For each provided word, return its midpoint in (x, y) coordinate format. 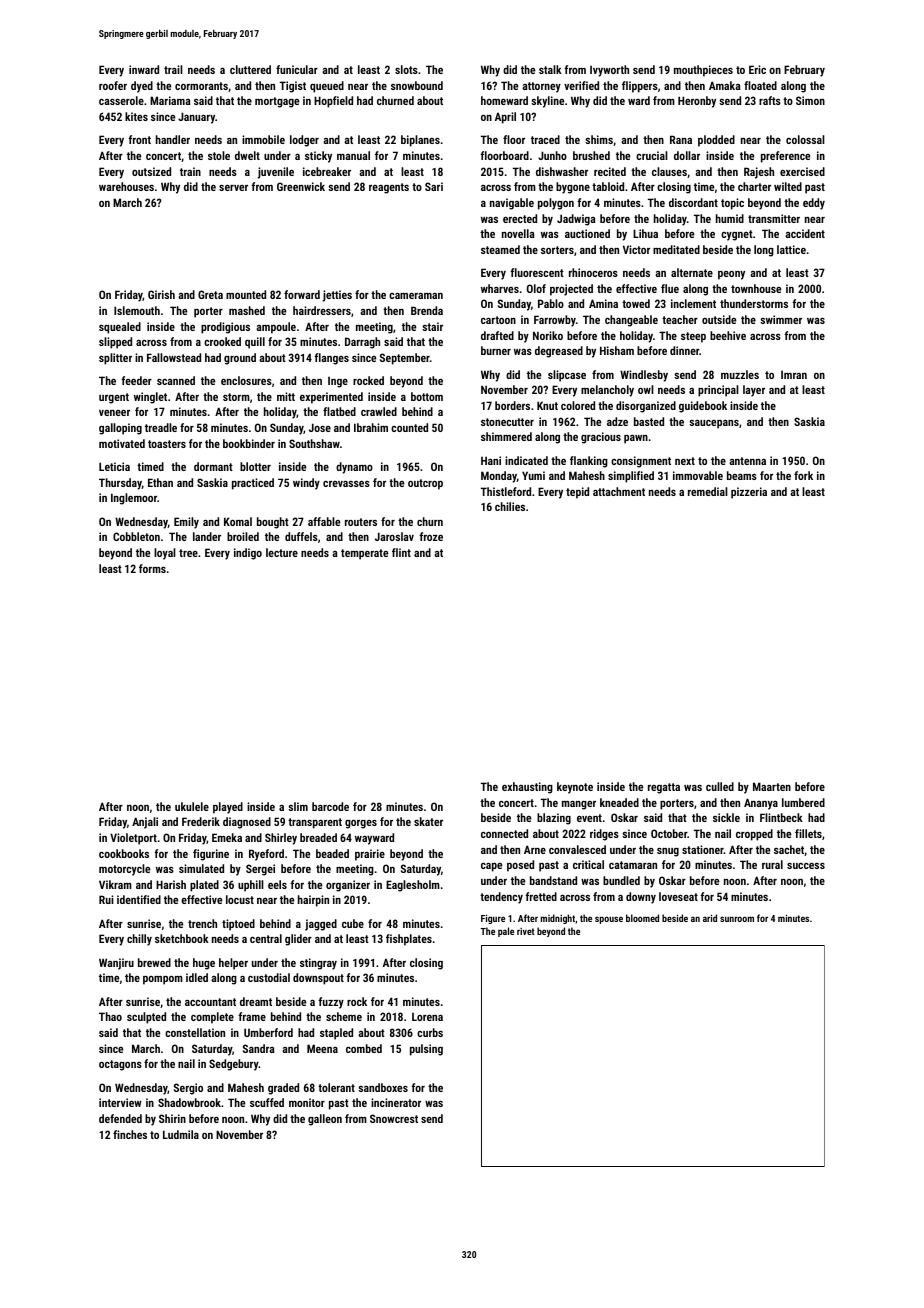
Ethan (160, 482)
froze (431, 536)
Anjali (145, 823)
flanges (331, 359)
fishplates (409, 940)
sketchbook (182, 938)
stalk (550, 69)
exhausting (527, 788)
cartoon (498, 320)
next (685, 461)
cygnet (737, 235)
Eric (757, 69)
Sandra (259, 1048)
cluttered (250, 69)
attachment (619, 491)
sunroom (737, 919)
